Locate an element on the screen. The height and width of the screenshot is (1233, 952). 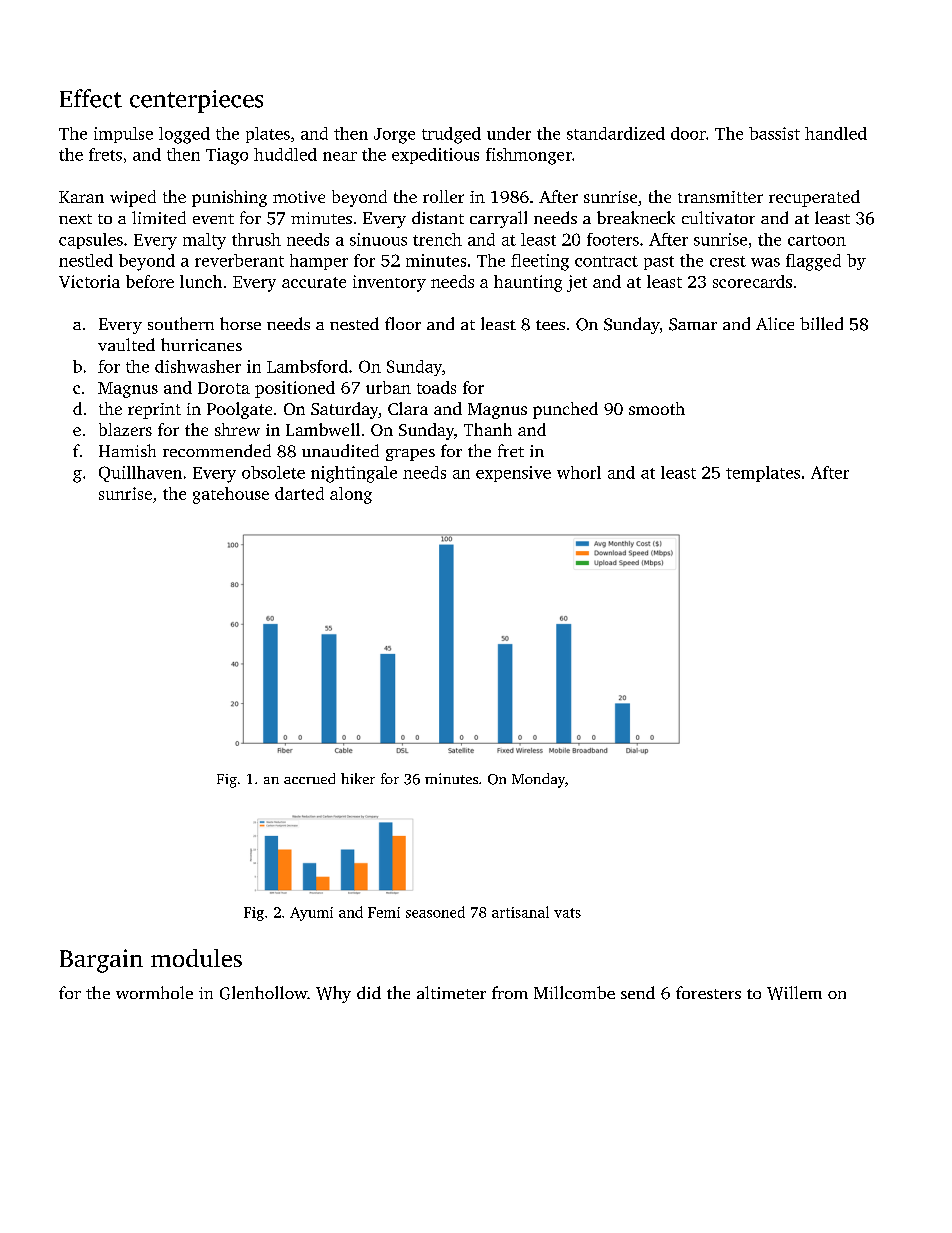
expensive is located at coordinates (513, 474).
